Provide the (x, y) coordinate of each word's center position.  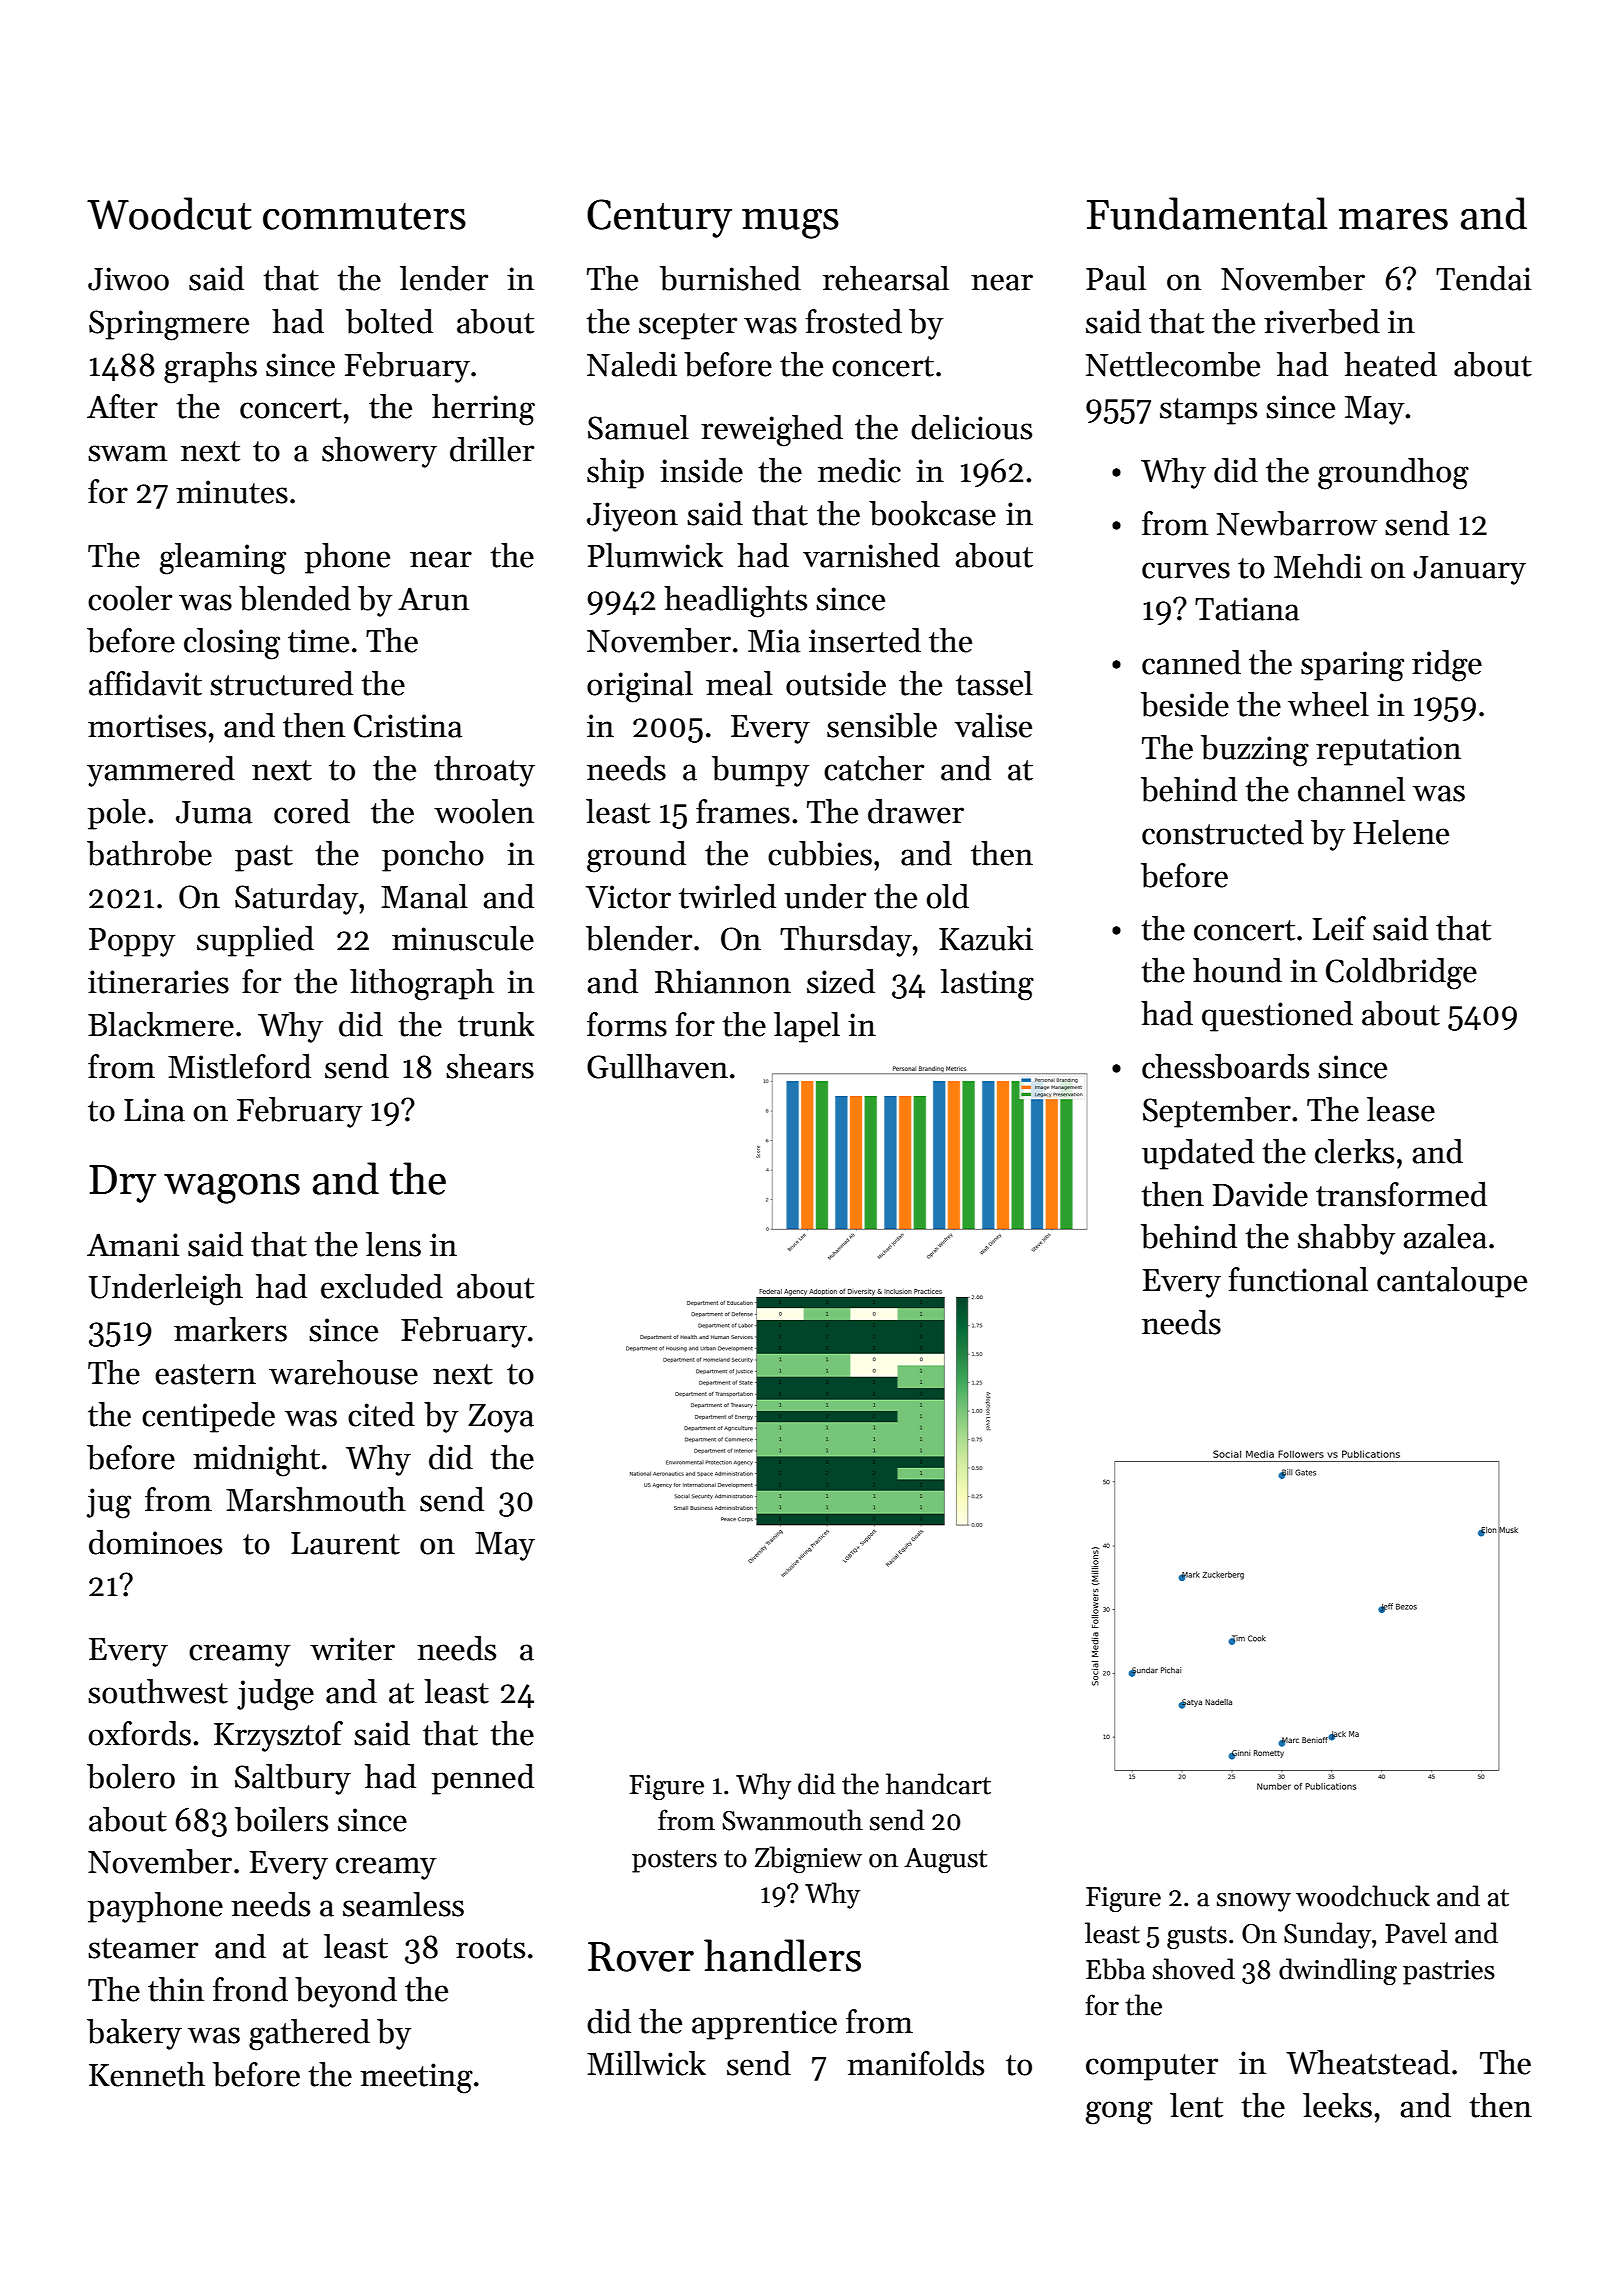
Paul (1116, 278)
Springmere (169, 325)
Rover (641, 1957)
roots (490, 1948)
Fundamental (1207, 213)
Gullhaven (657, 1066)
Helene (1401, 832)
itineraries (158, 982)
